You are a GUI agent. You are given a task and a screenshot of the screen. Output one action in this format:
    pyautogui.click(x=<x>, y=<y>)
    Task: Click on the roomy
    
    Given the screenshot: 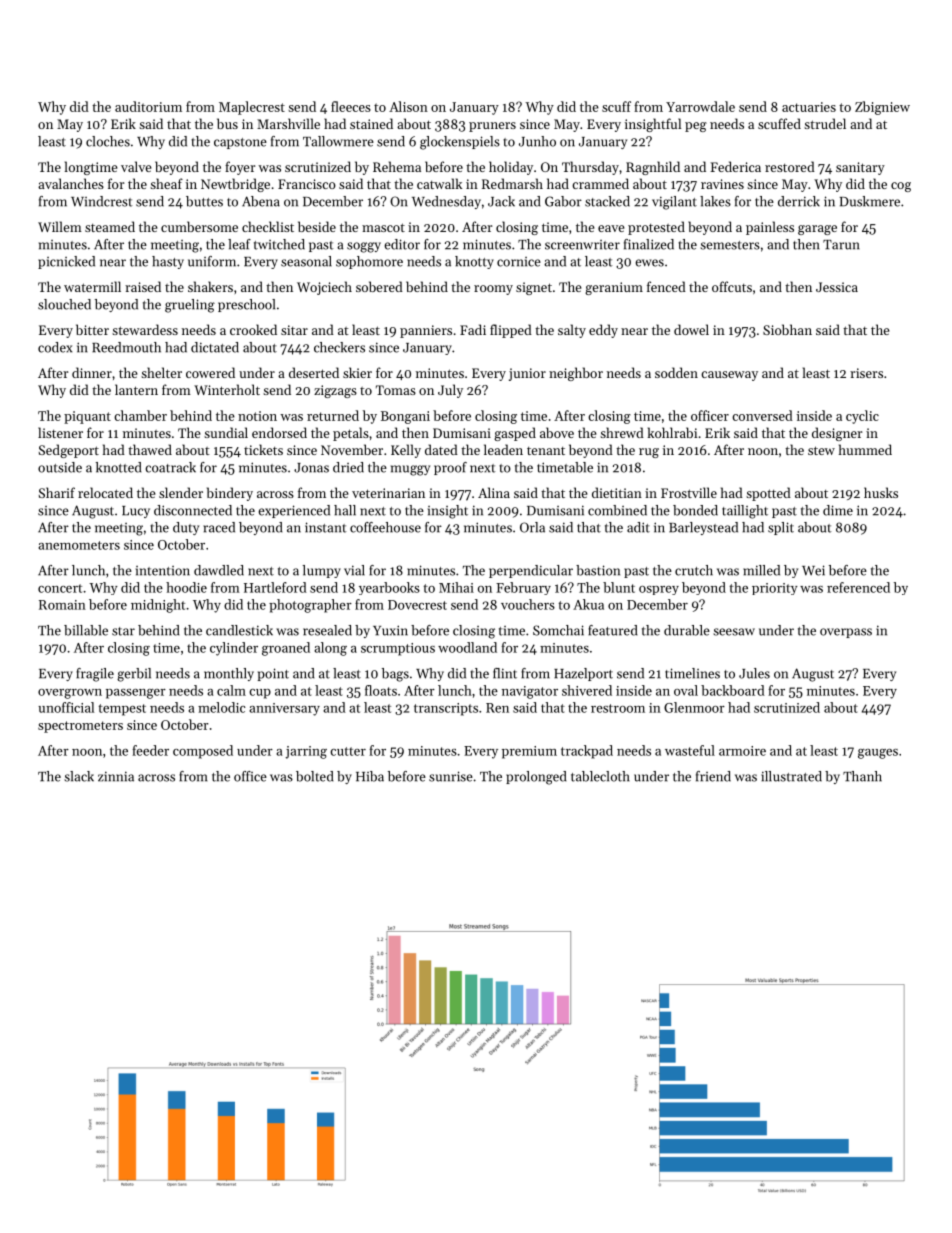 What is the action you would take?
    pyautogui.click(x=493, y=290)
